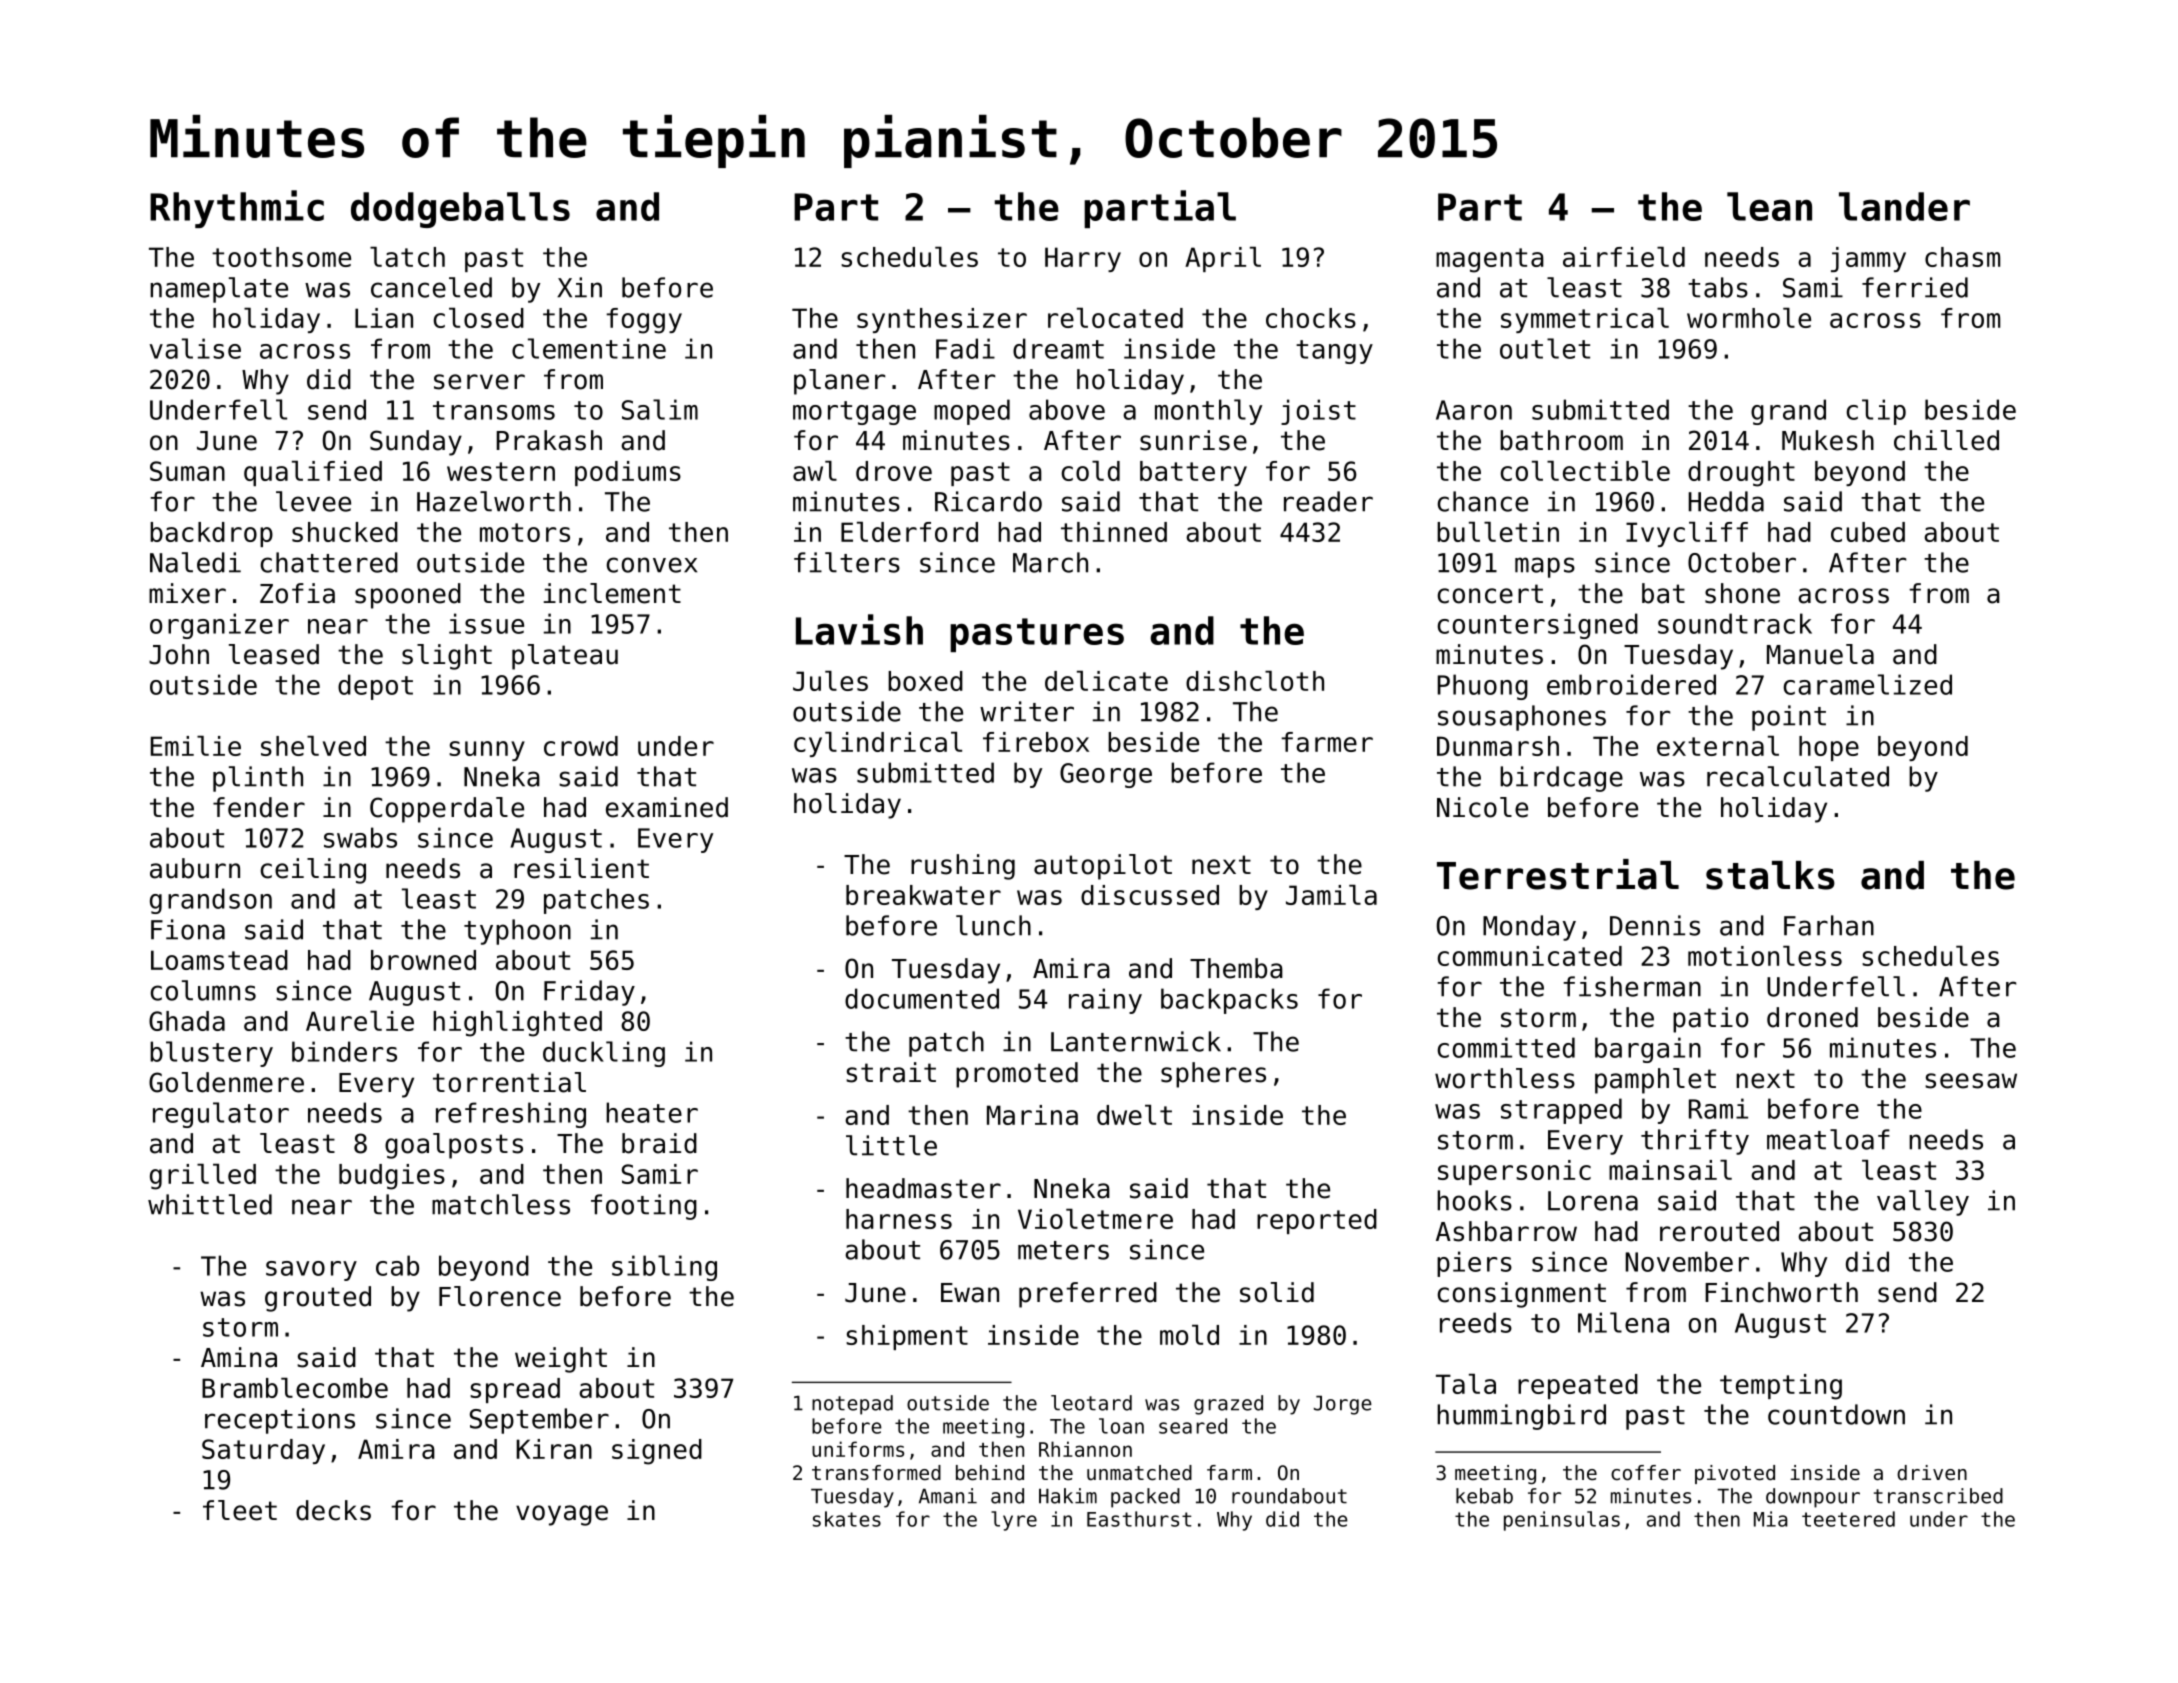  What do you see at coordinates (1229, 1001) in the document?
I see `backpacks` at bounding box center [1229, 1001].
